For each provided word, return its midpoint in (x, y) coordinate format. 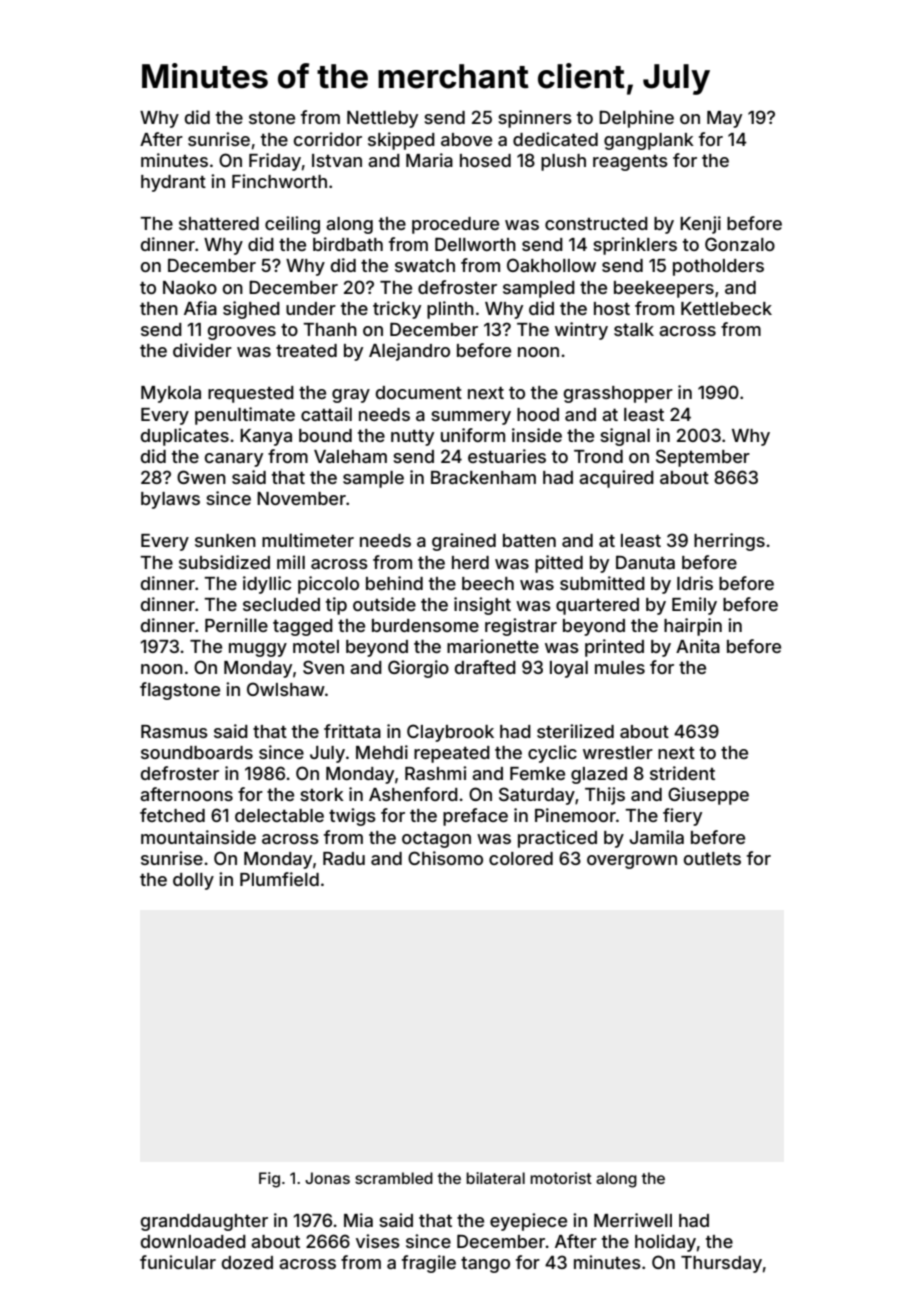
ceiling (292, 225)
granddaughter (204, 1222)
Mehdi (382, 752)
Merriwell (633, 1220)
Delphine (636, 119)
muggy (258, 650)
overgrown (632, 862)
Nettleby (382, 119)
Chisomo (445, 858)
